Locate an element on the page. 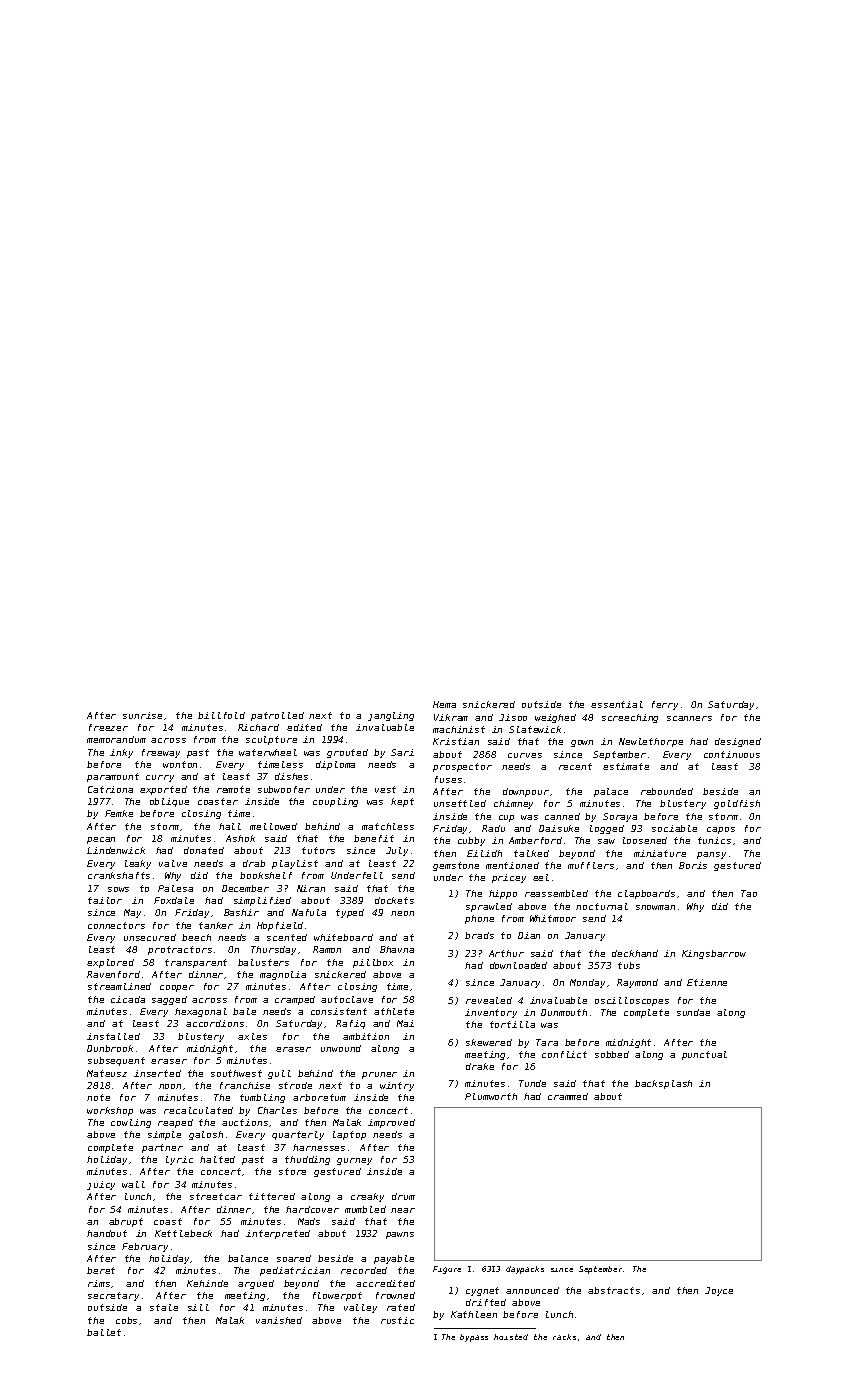  crammed is located at coordinates (568, 1096).
